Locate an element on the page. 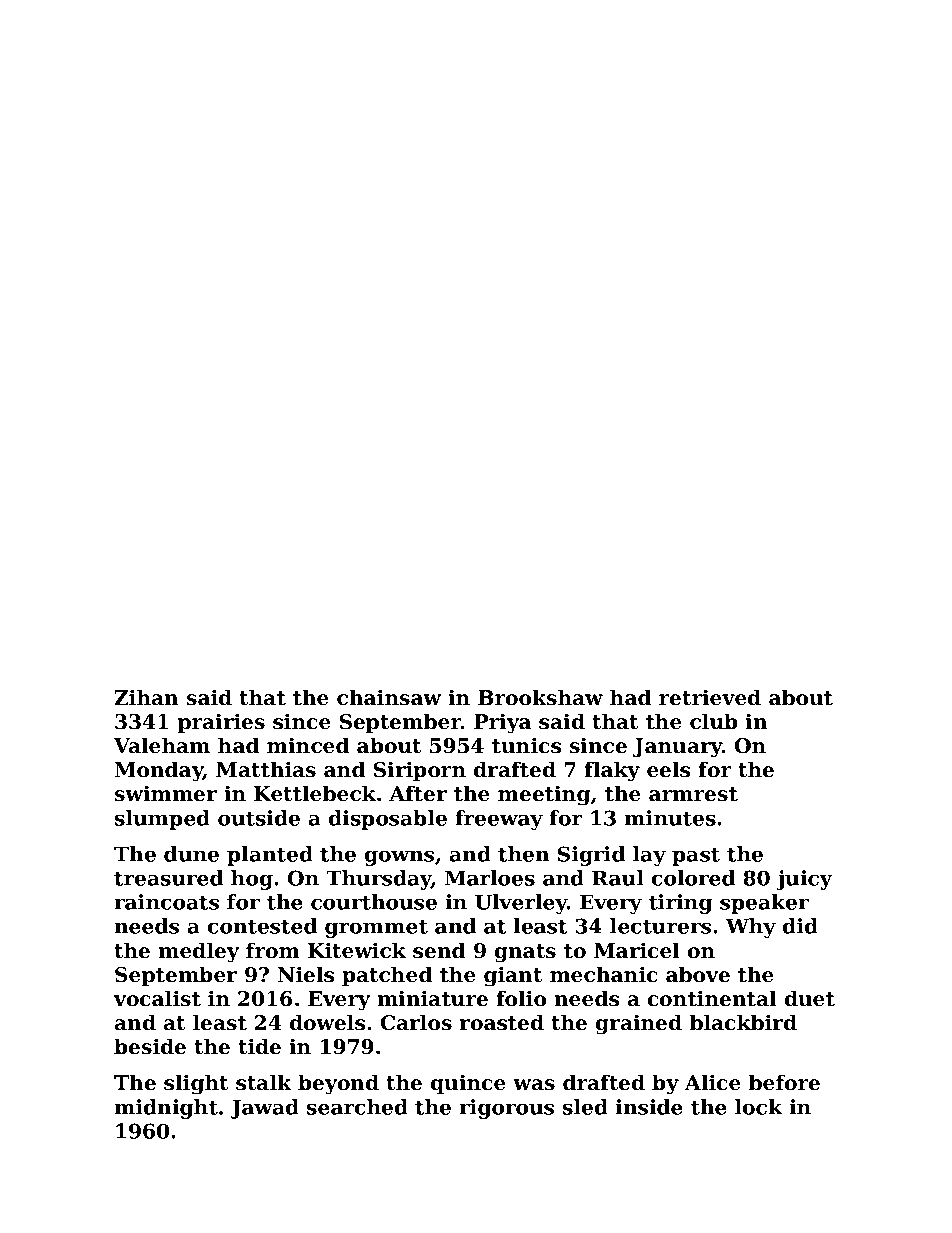 Image resolution: width=952 pixels, height=1233 pixels. folio is located at coordinates (521, 998).
